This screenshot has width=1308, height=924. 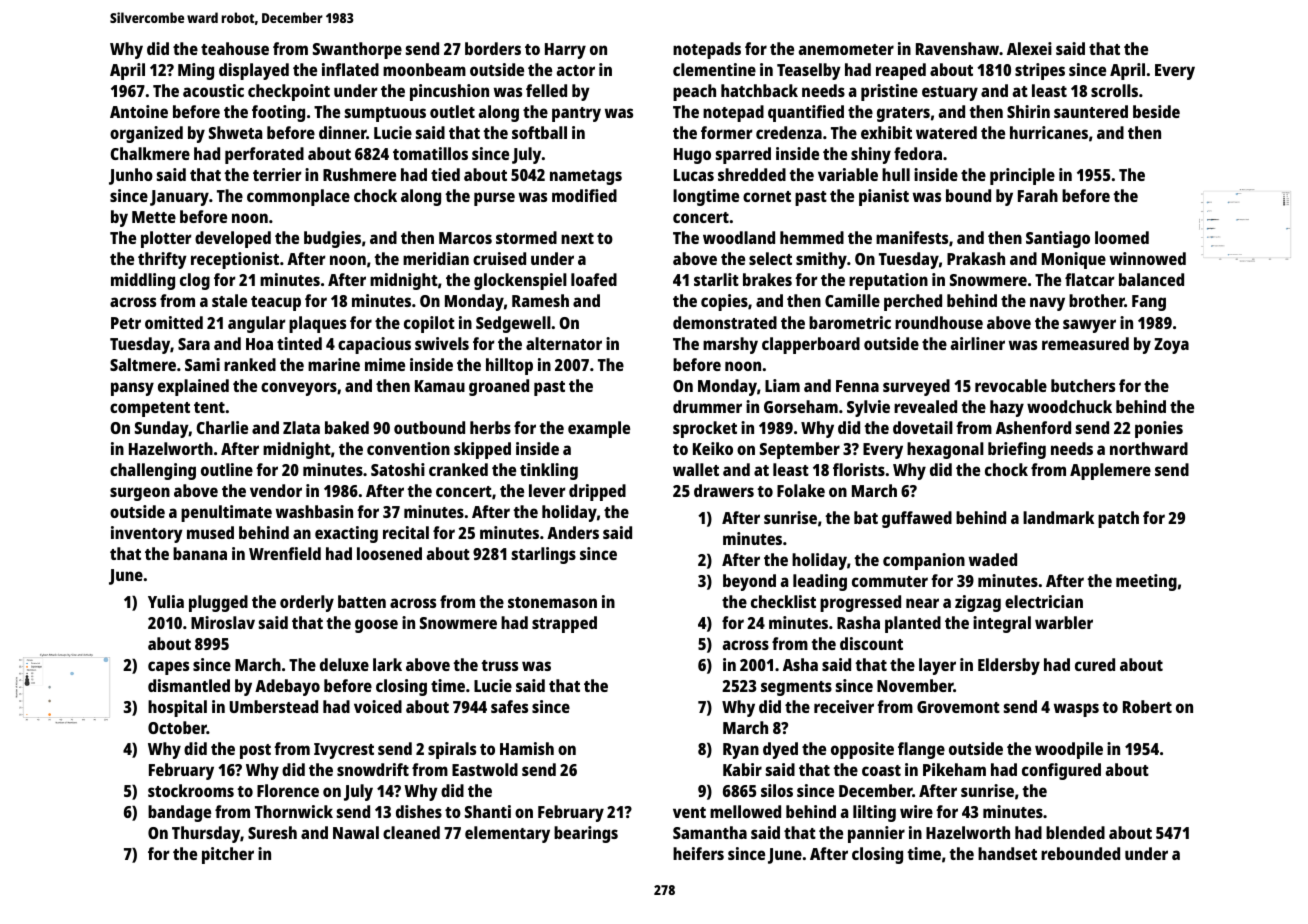 What do you see at coordinates (1047, 304) in the screenshot?
I see `navy` at bounding box center [1047, 304].
